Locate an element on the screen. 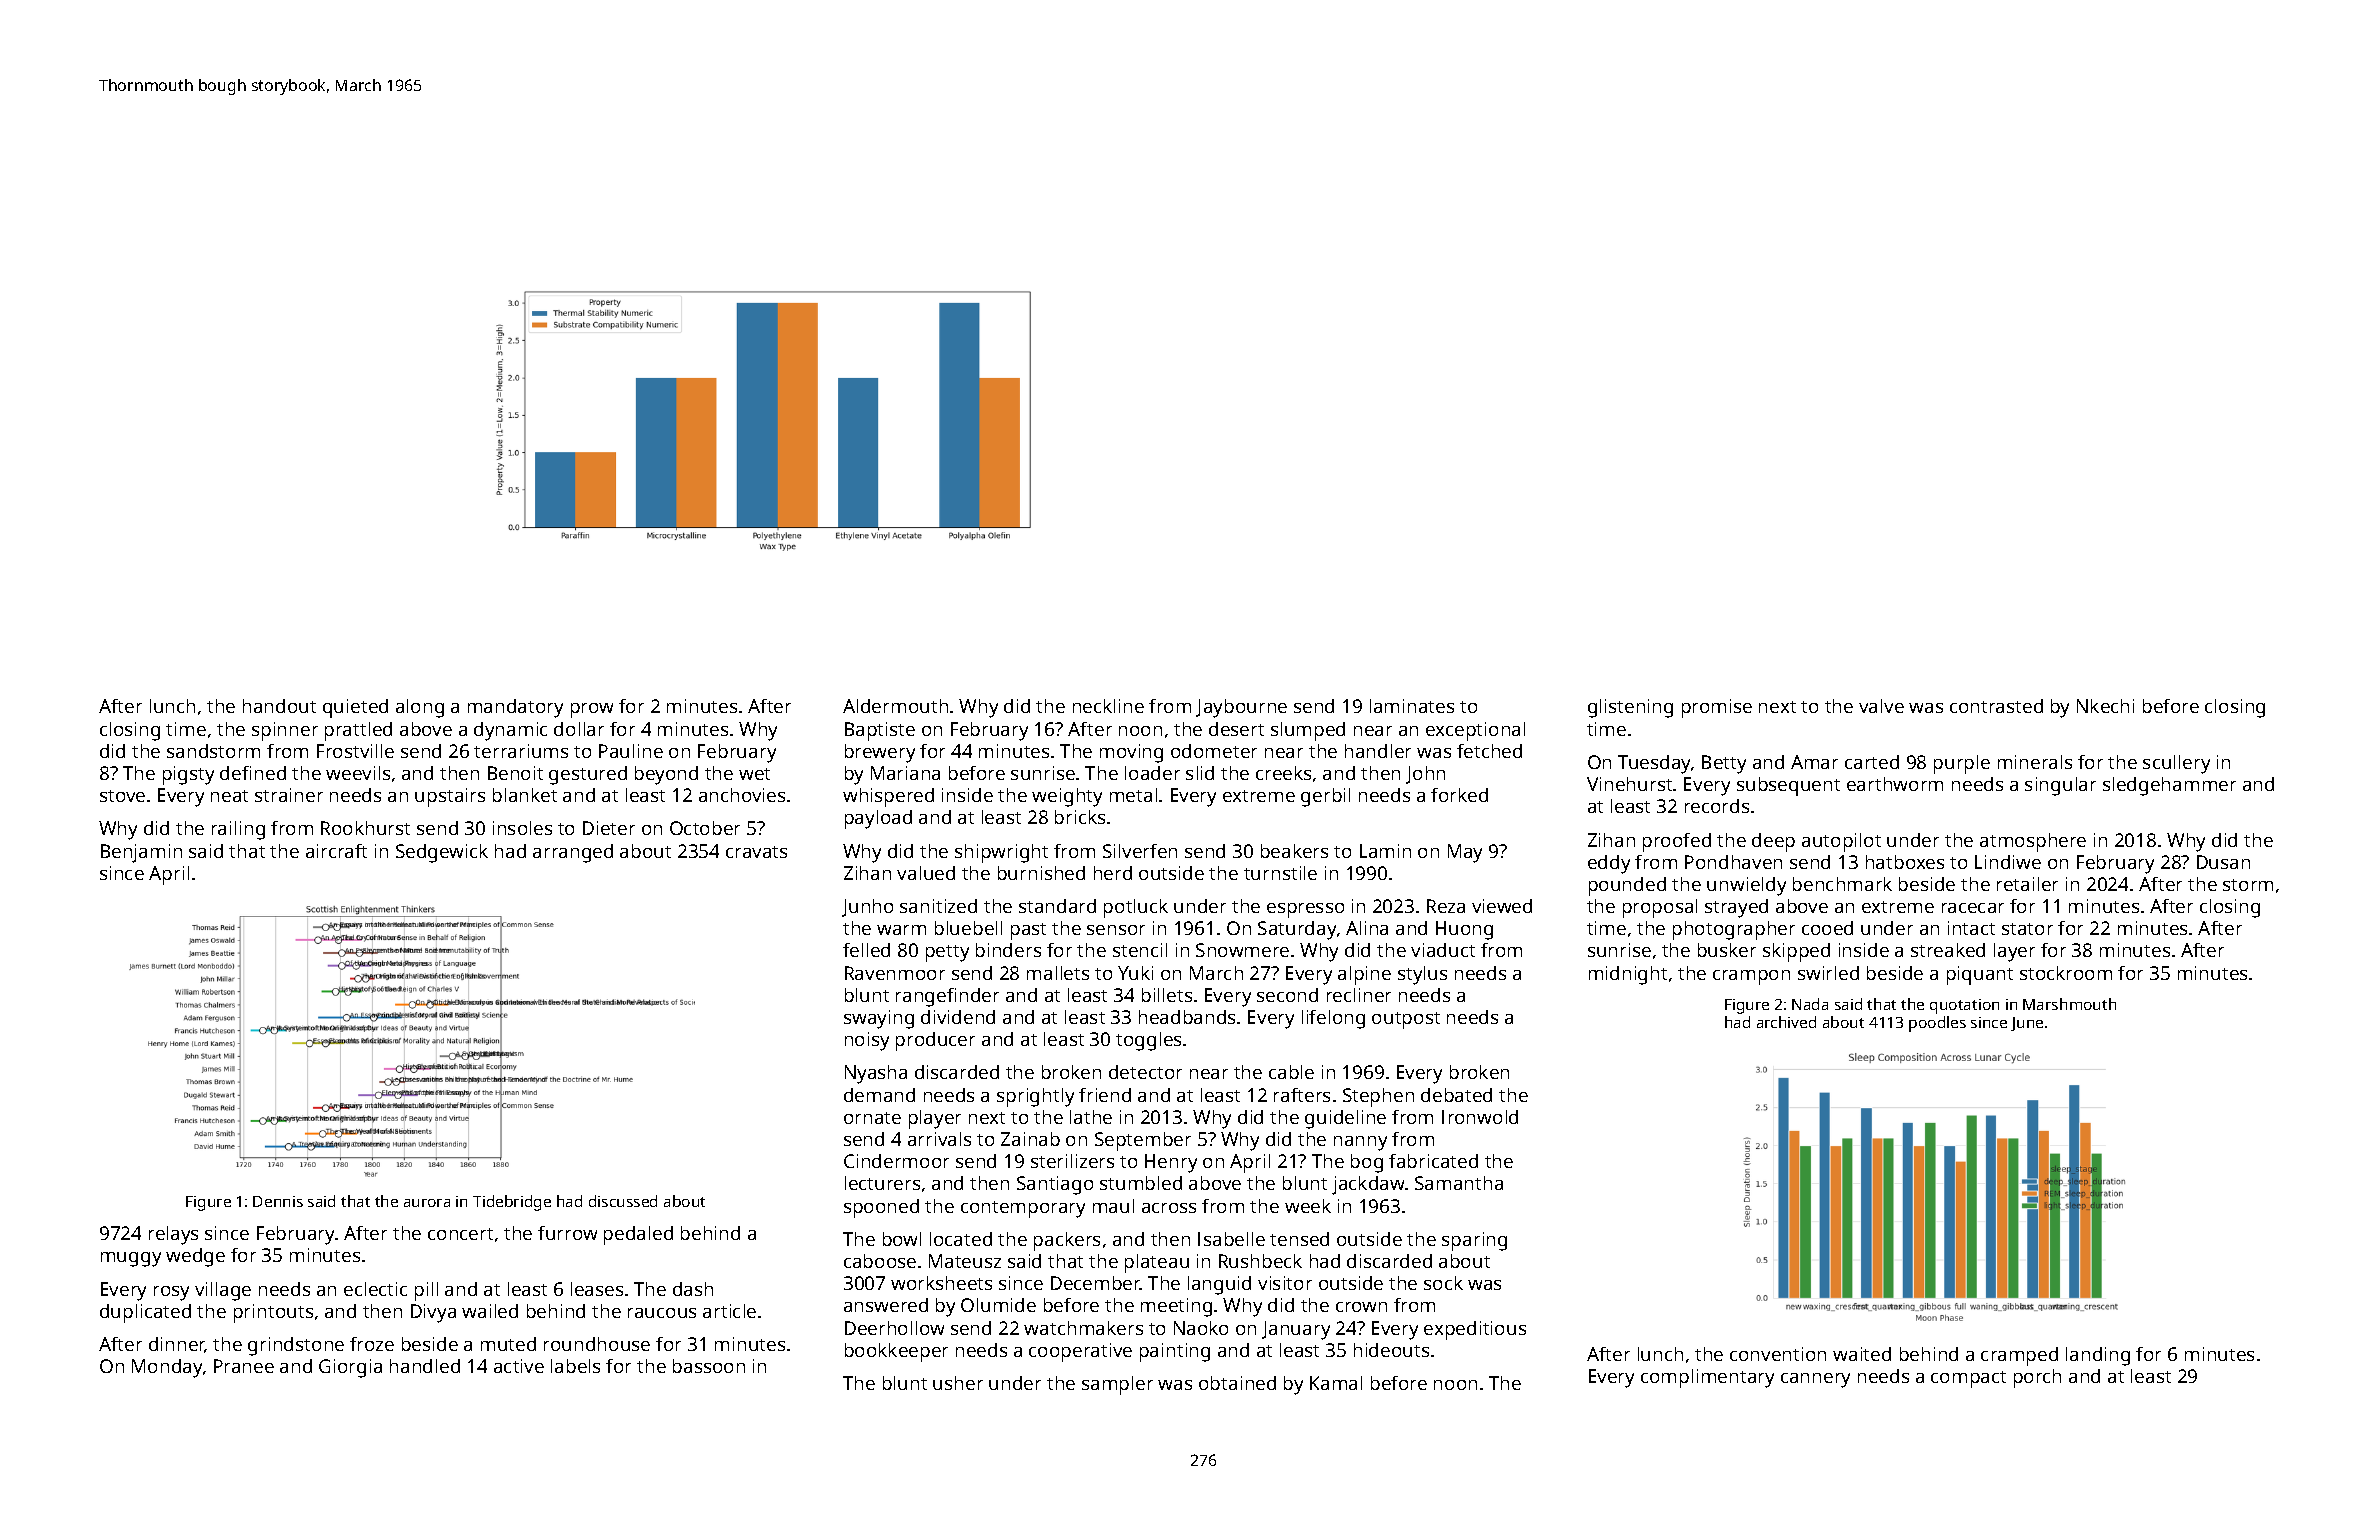 The height and width of the screenshot is (1540, 2380). Naoko is located at coordinates (1201, 1328).
